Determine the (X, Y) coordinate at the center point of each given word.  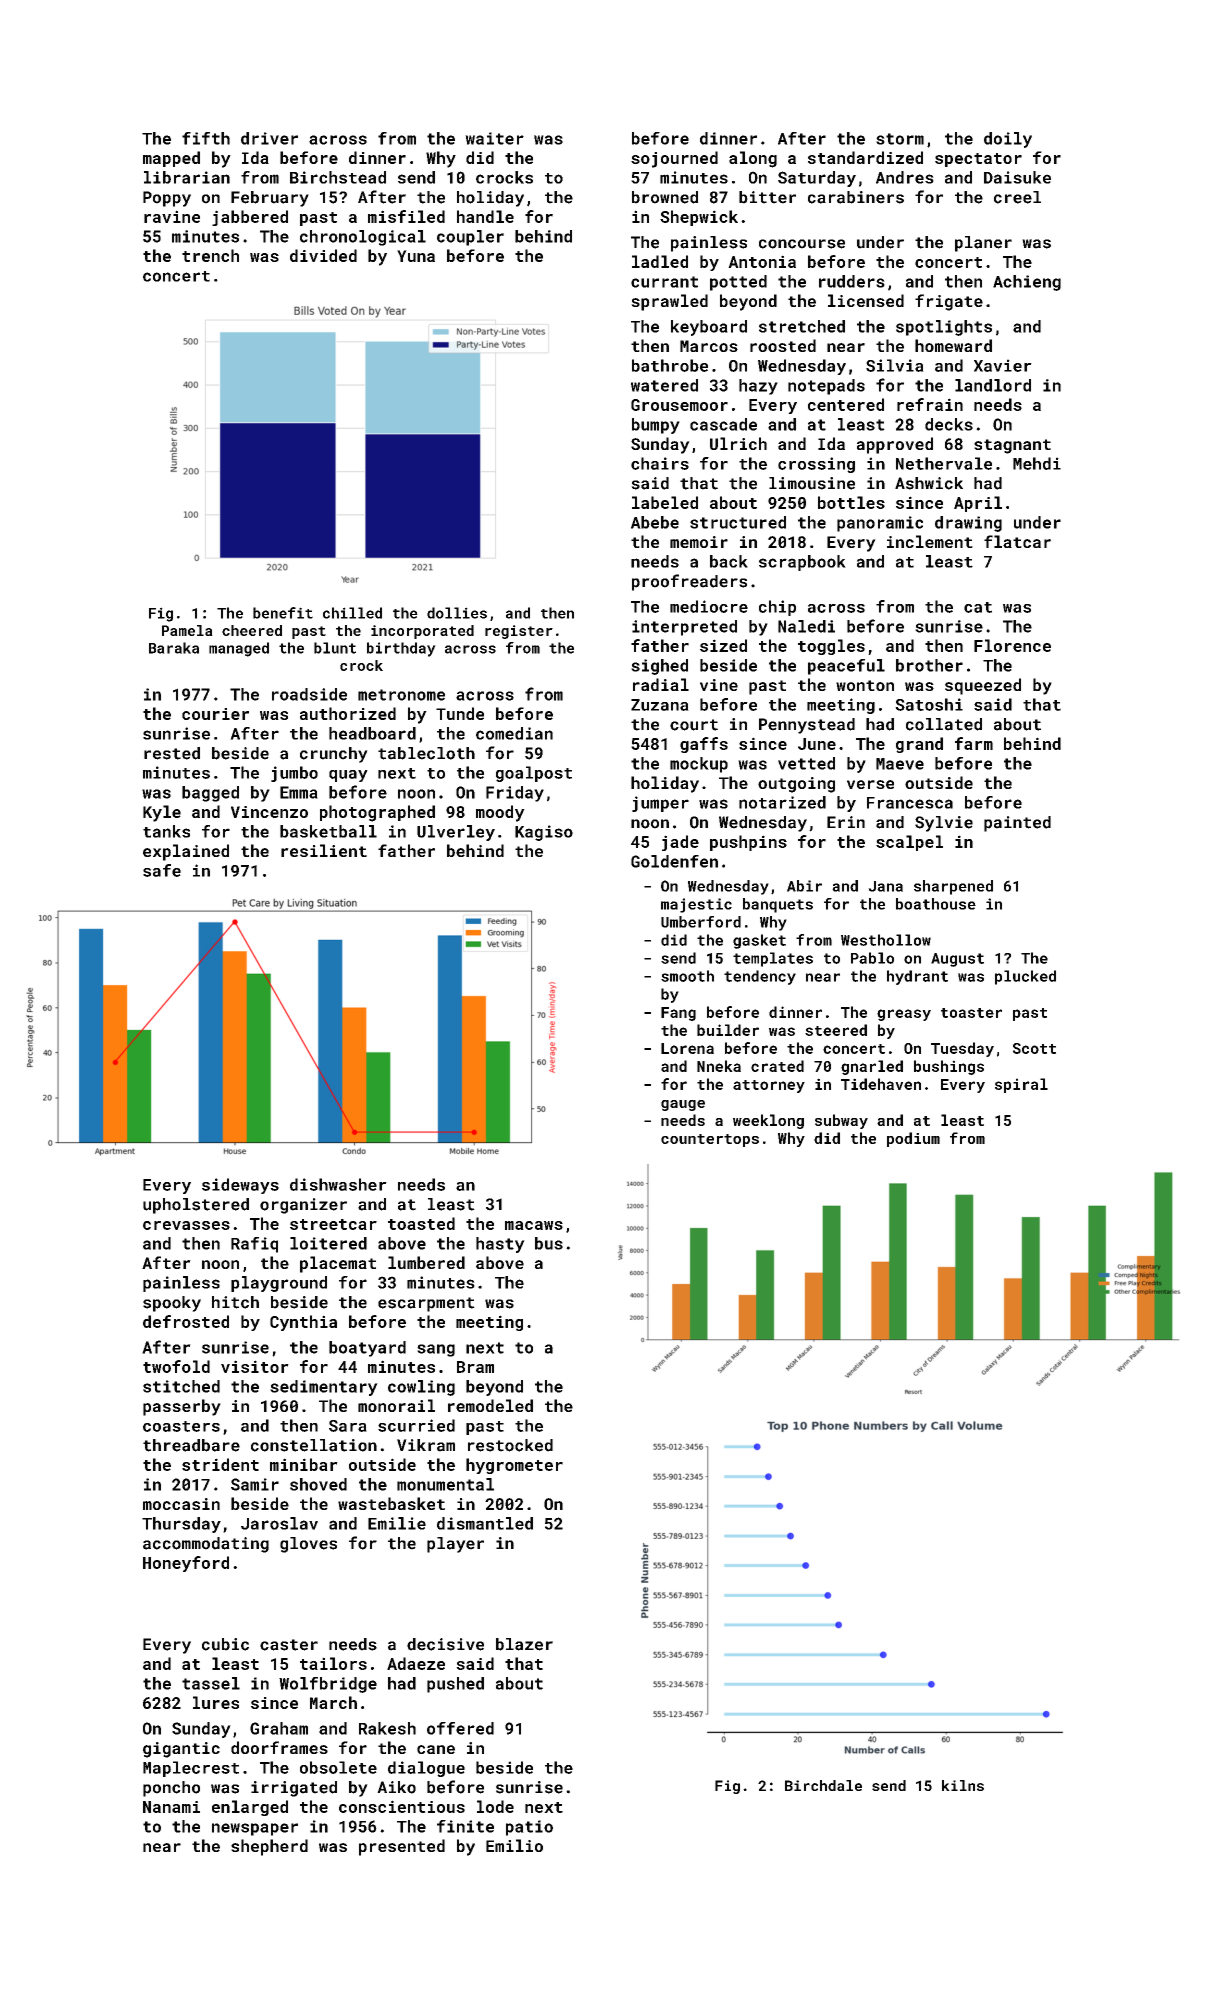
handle (485, 216)
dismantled (485, 1523)
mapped (171, 159)
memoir (699, 542)
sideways (240, 1186)
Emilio (514, 1845)
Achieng (1027, 283)
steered (836, 1030)
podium (913, 1139)
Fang (678, 1014)
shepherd (269, 1847)
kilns (963, 1785)
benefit (283, 613)
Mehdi (1037, 463)
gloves (308, 1545)
